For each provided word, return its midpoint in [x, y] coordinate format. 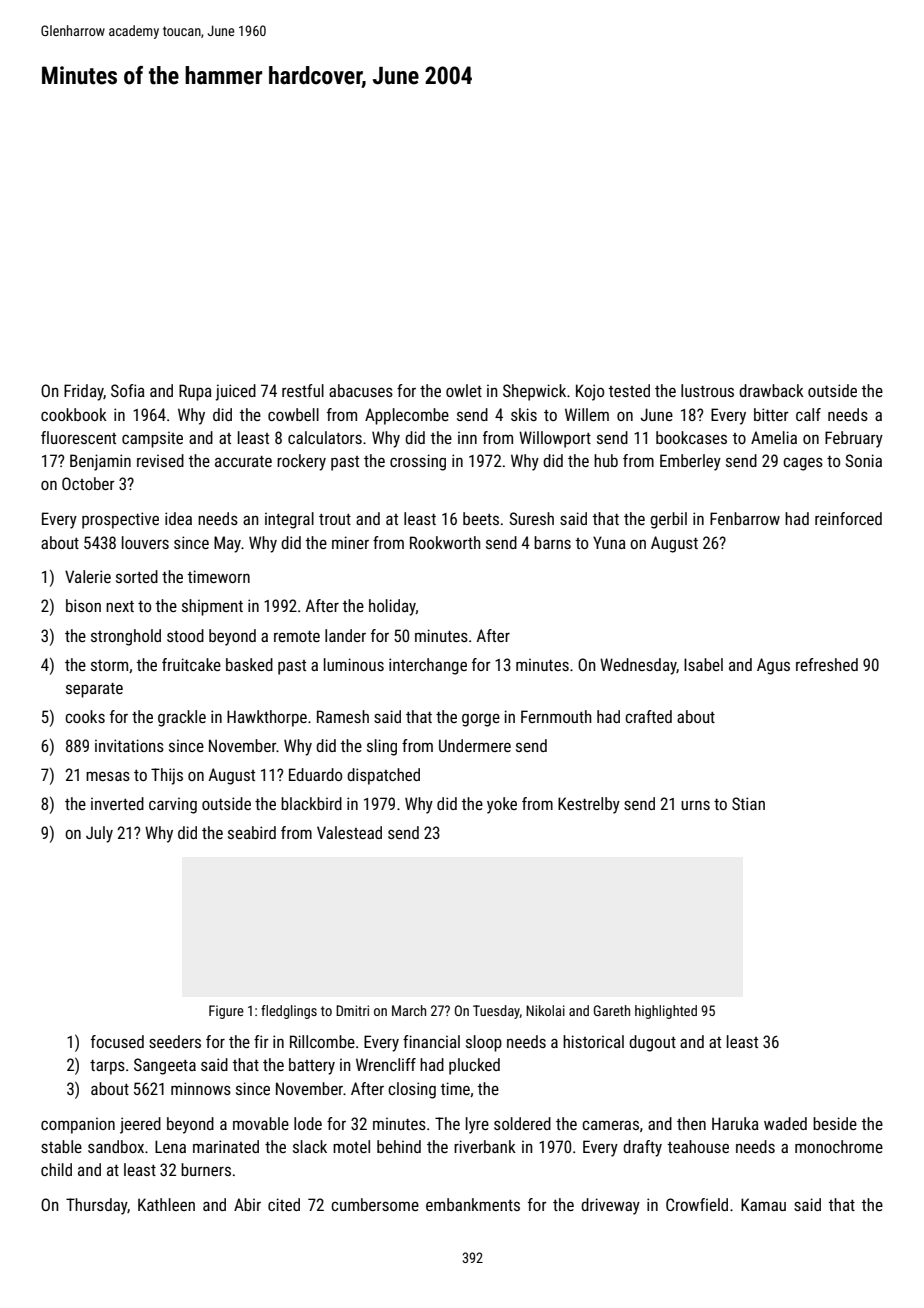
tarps [107, 1067]
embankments [473, 1204]
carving [173, 805]
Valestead [349, 832]
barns [552, 542]
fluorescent [78, 437]
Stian [748, 803]
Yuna [609, 542]
